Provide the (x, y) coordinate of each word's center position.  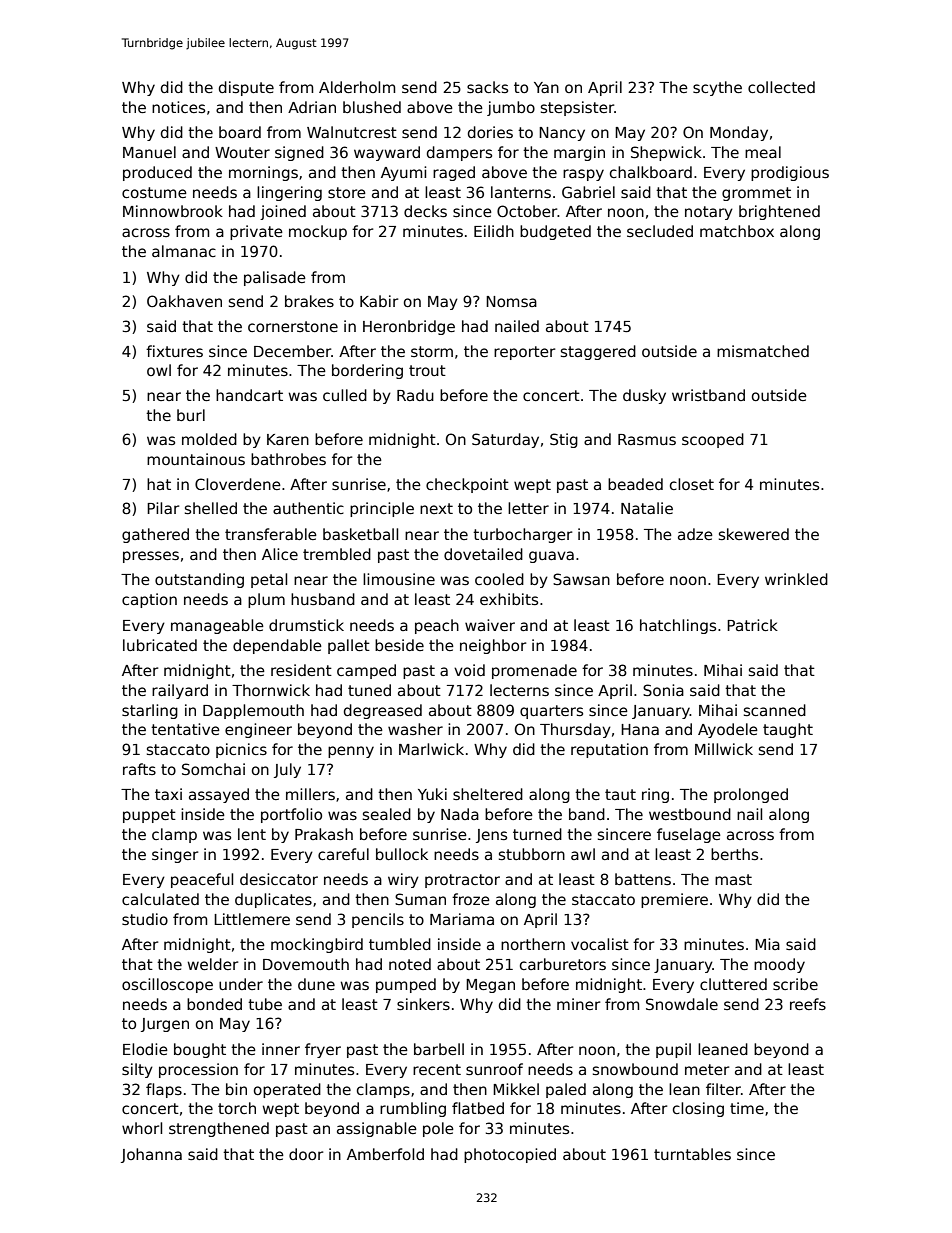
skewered (754, 534)
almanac (184, 251)
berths (734, 854)
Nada (460, 814)
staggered (598, 352)
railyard (180, 691)
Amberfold (385, 1154)
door (306, 1154)
